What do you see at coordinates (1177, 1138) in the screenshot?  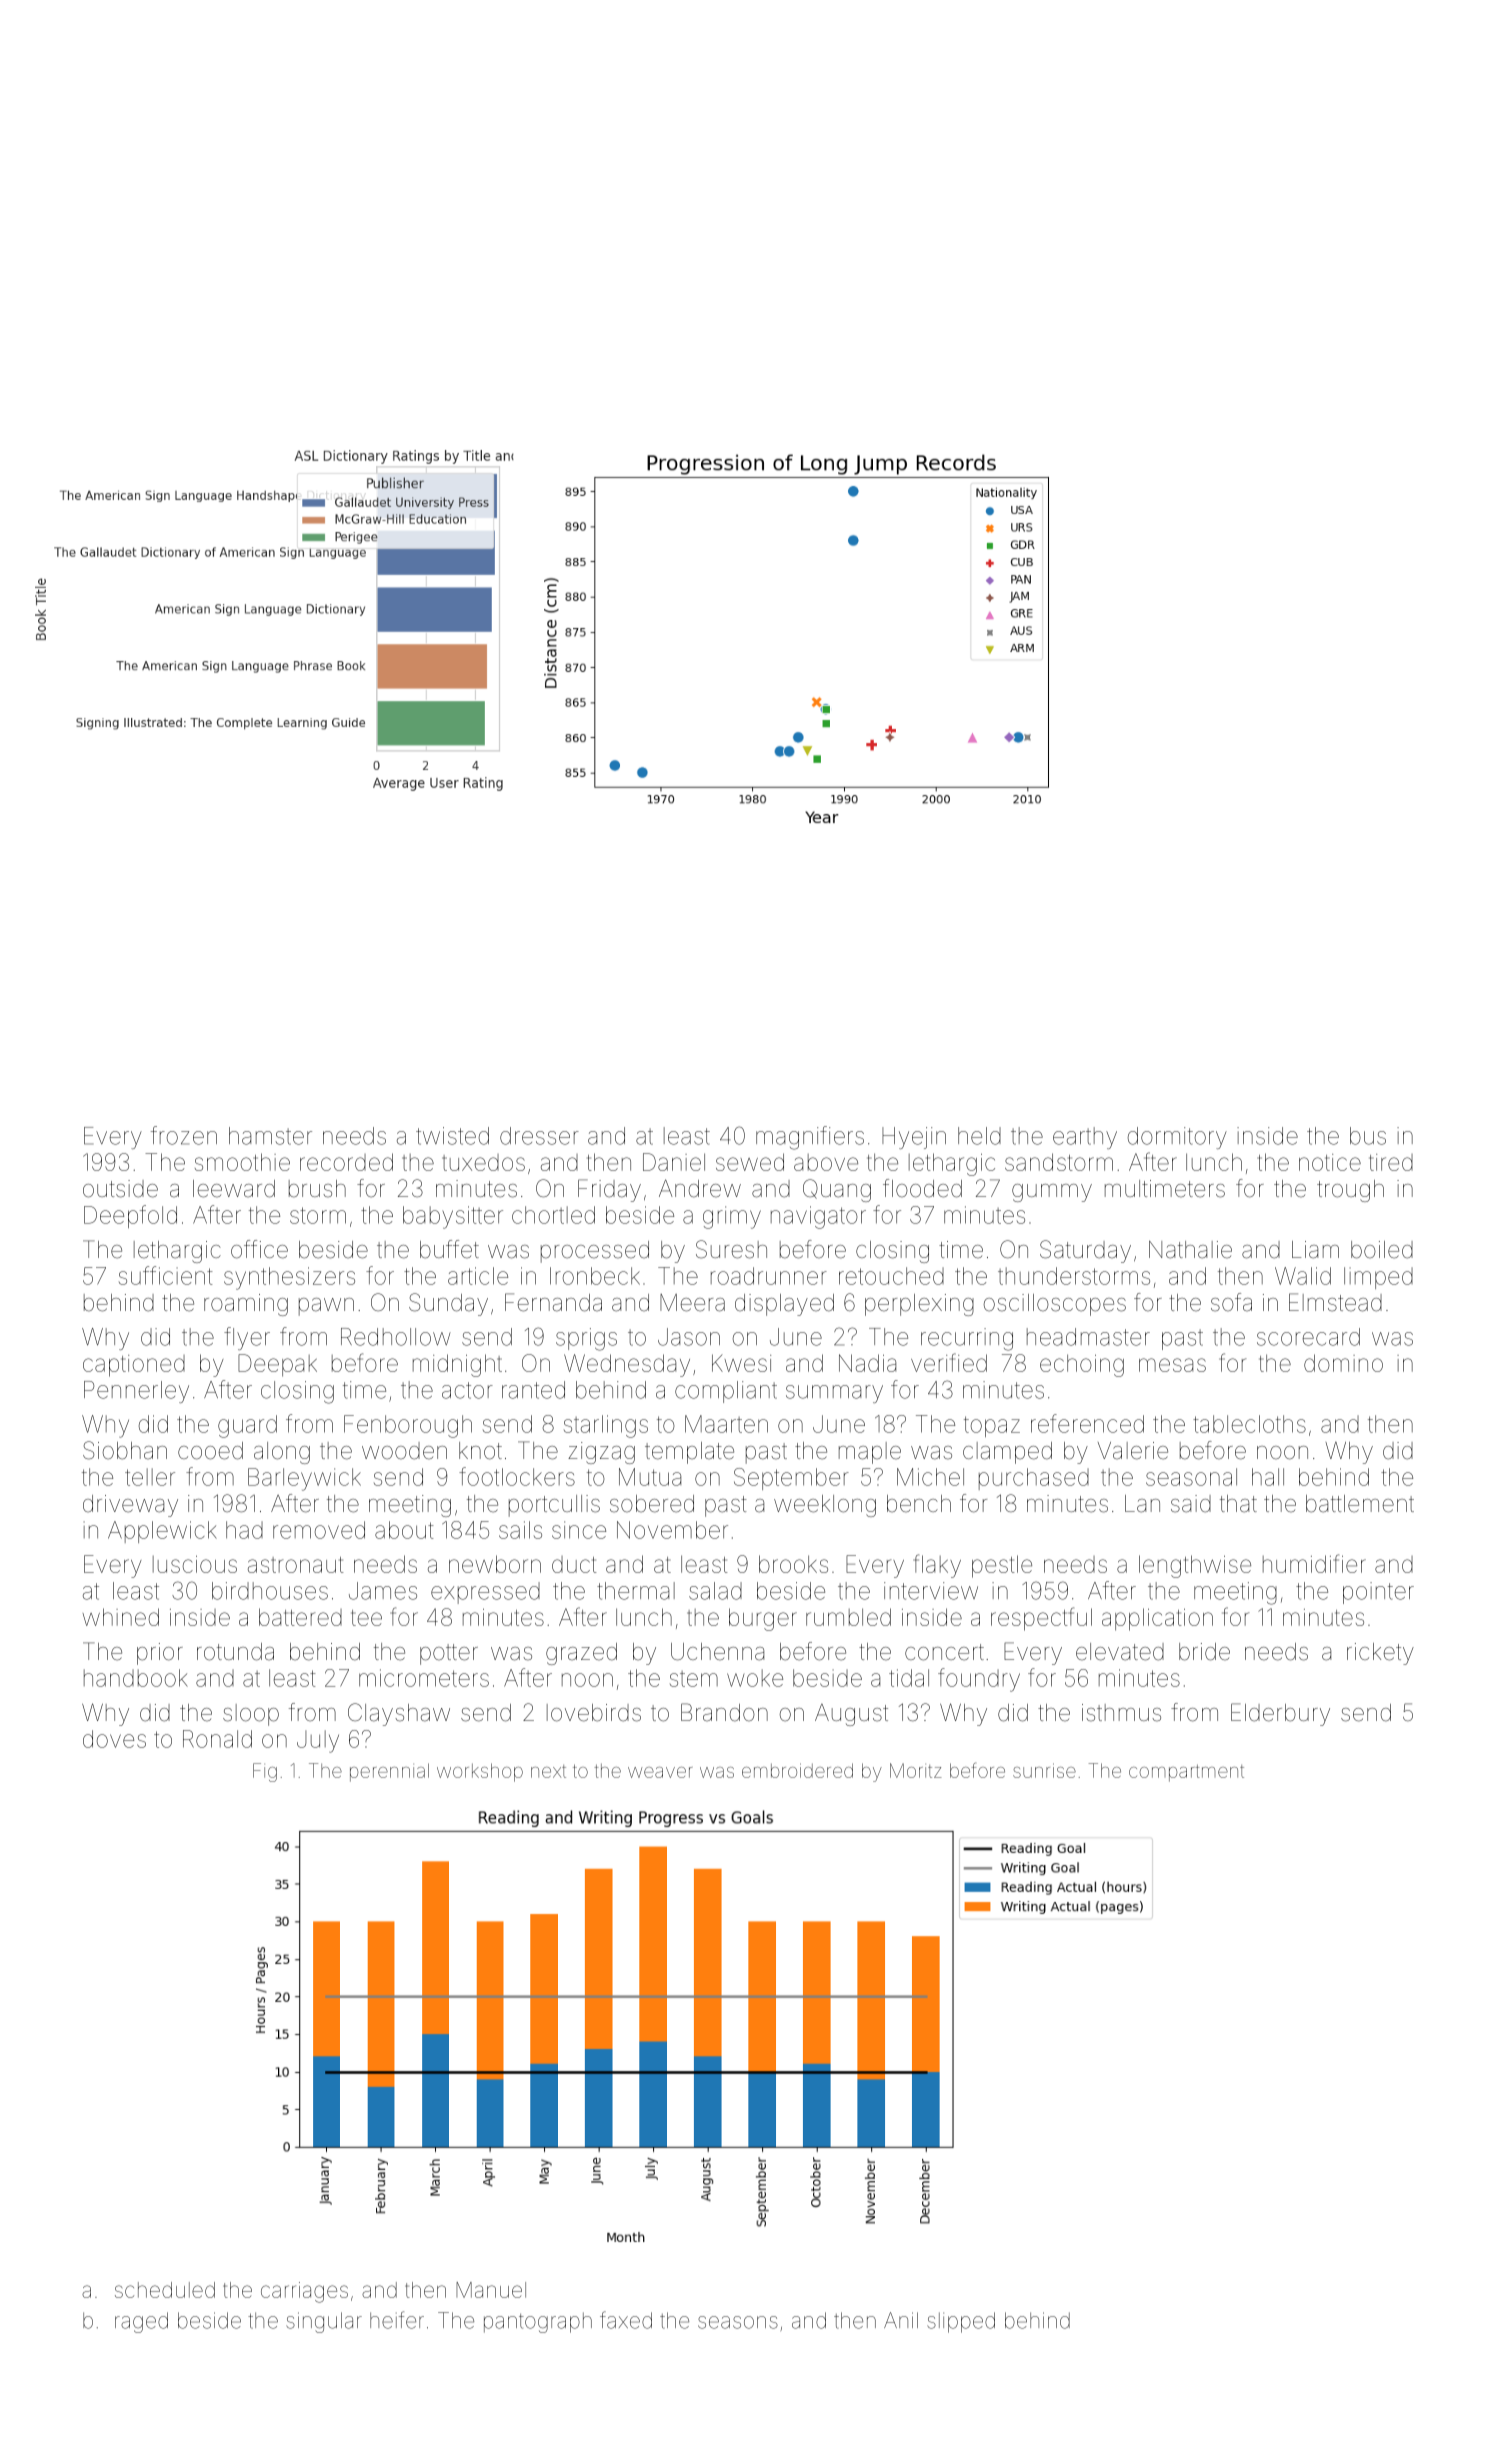 I see `dormitory` at bounding box center [1177, 1138].
